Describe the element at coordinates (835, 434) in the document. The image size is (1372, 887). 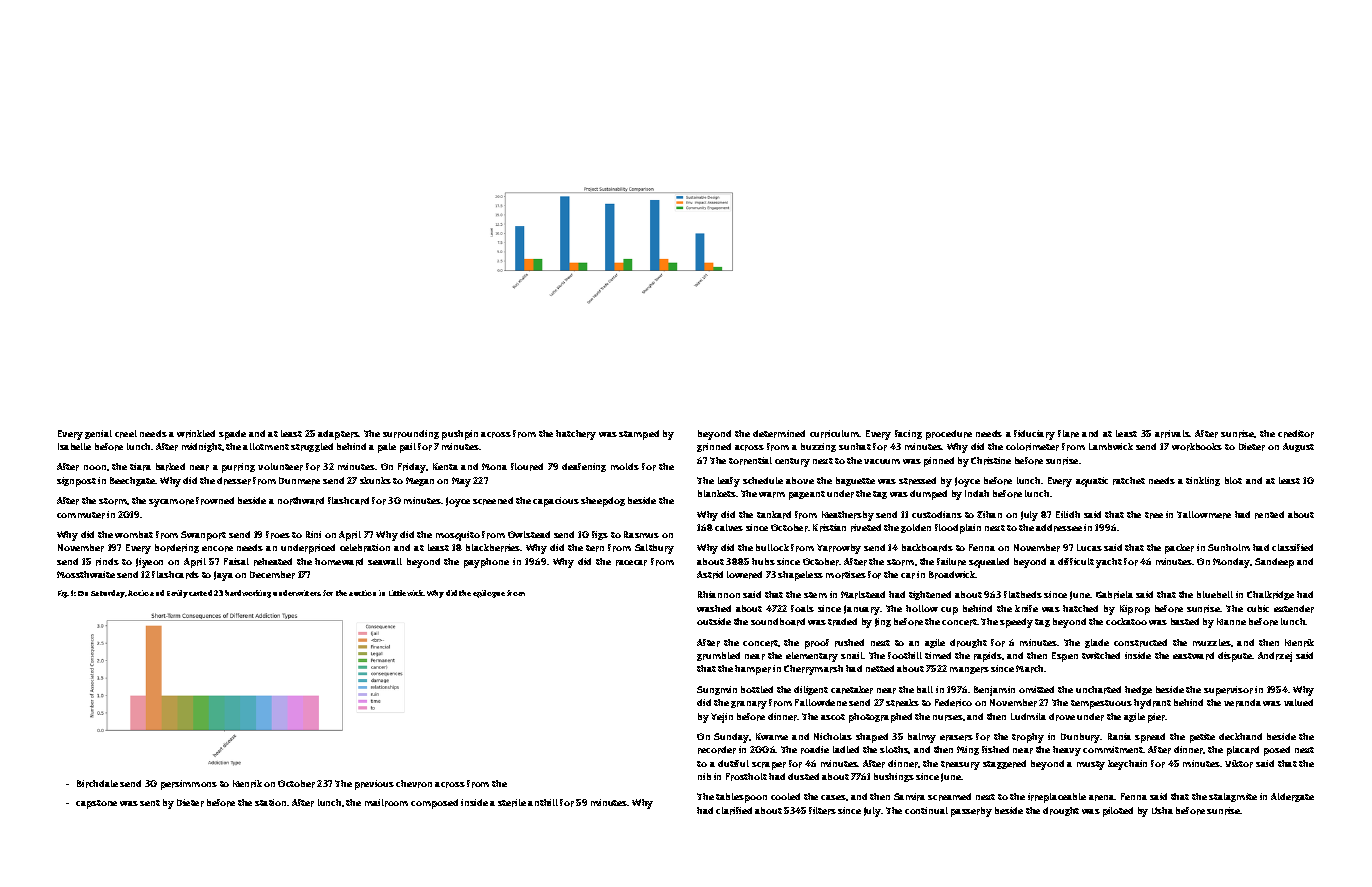
I see `curriculum` at that location.
